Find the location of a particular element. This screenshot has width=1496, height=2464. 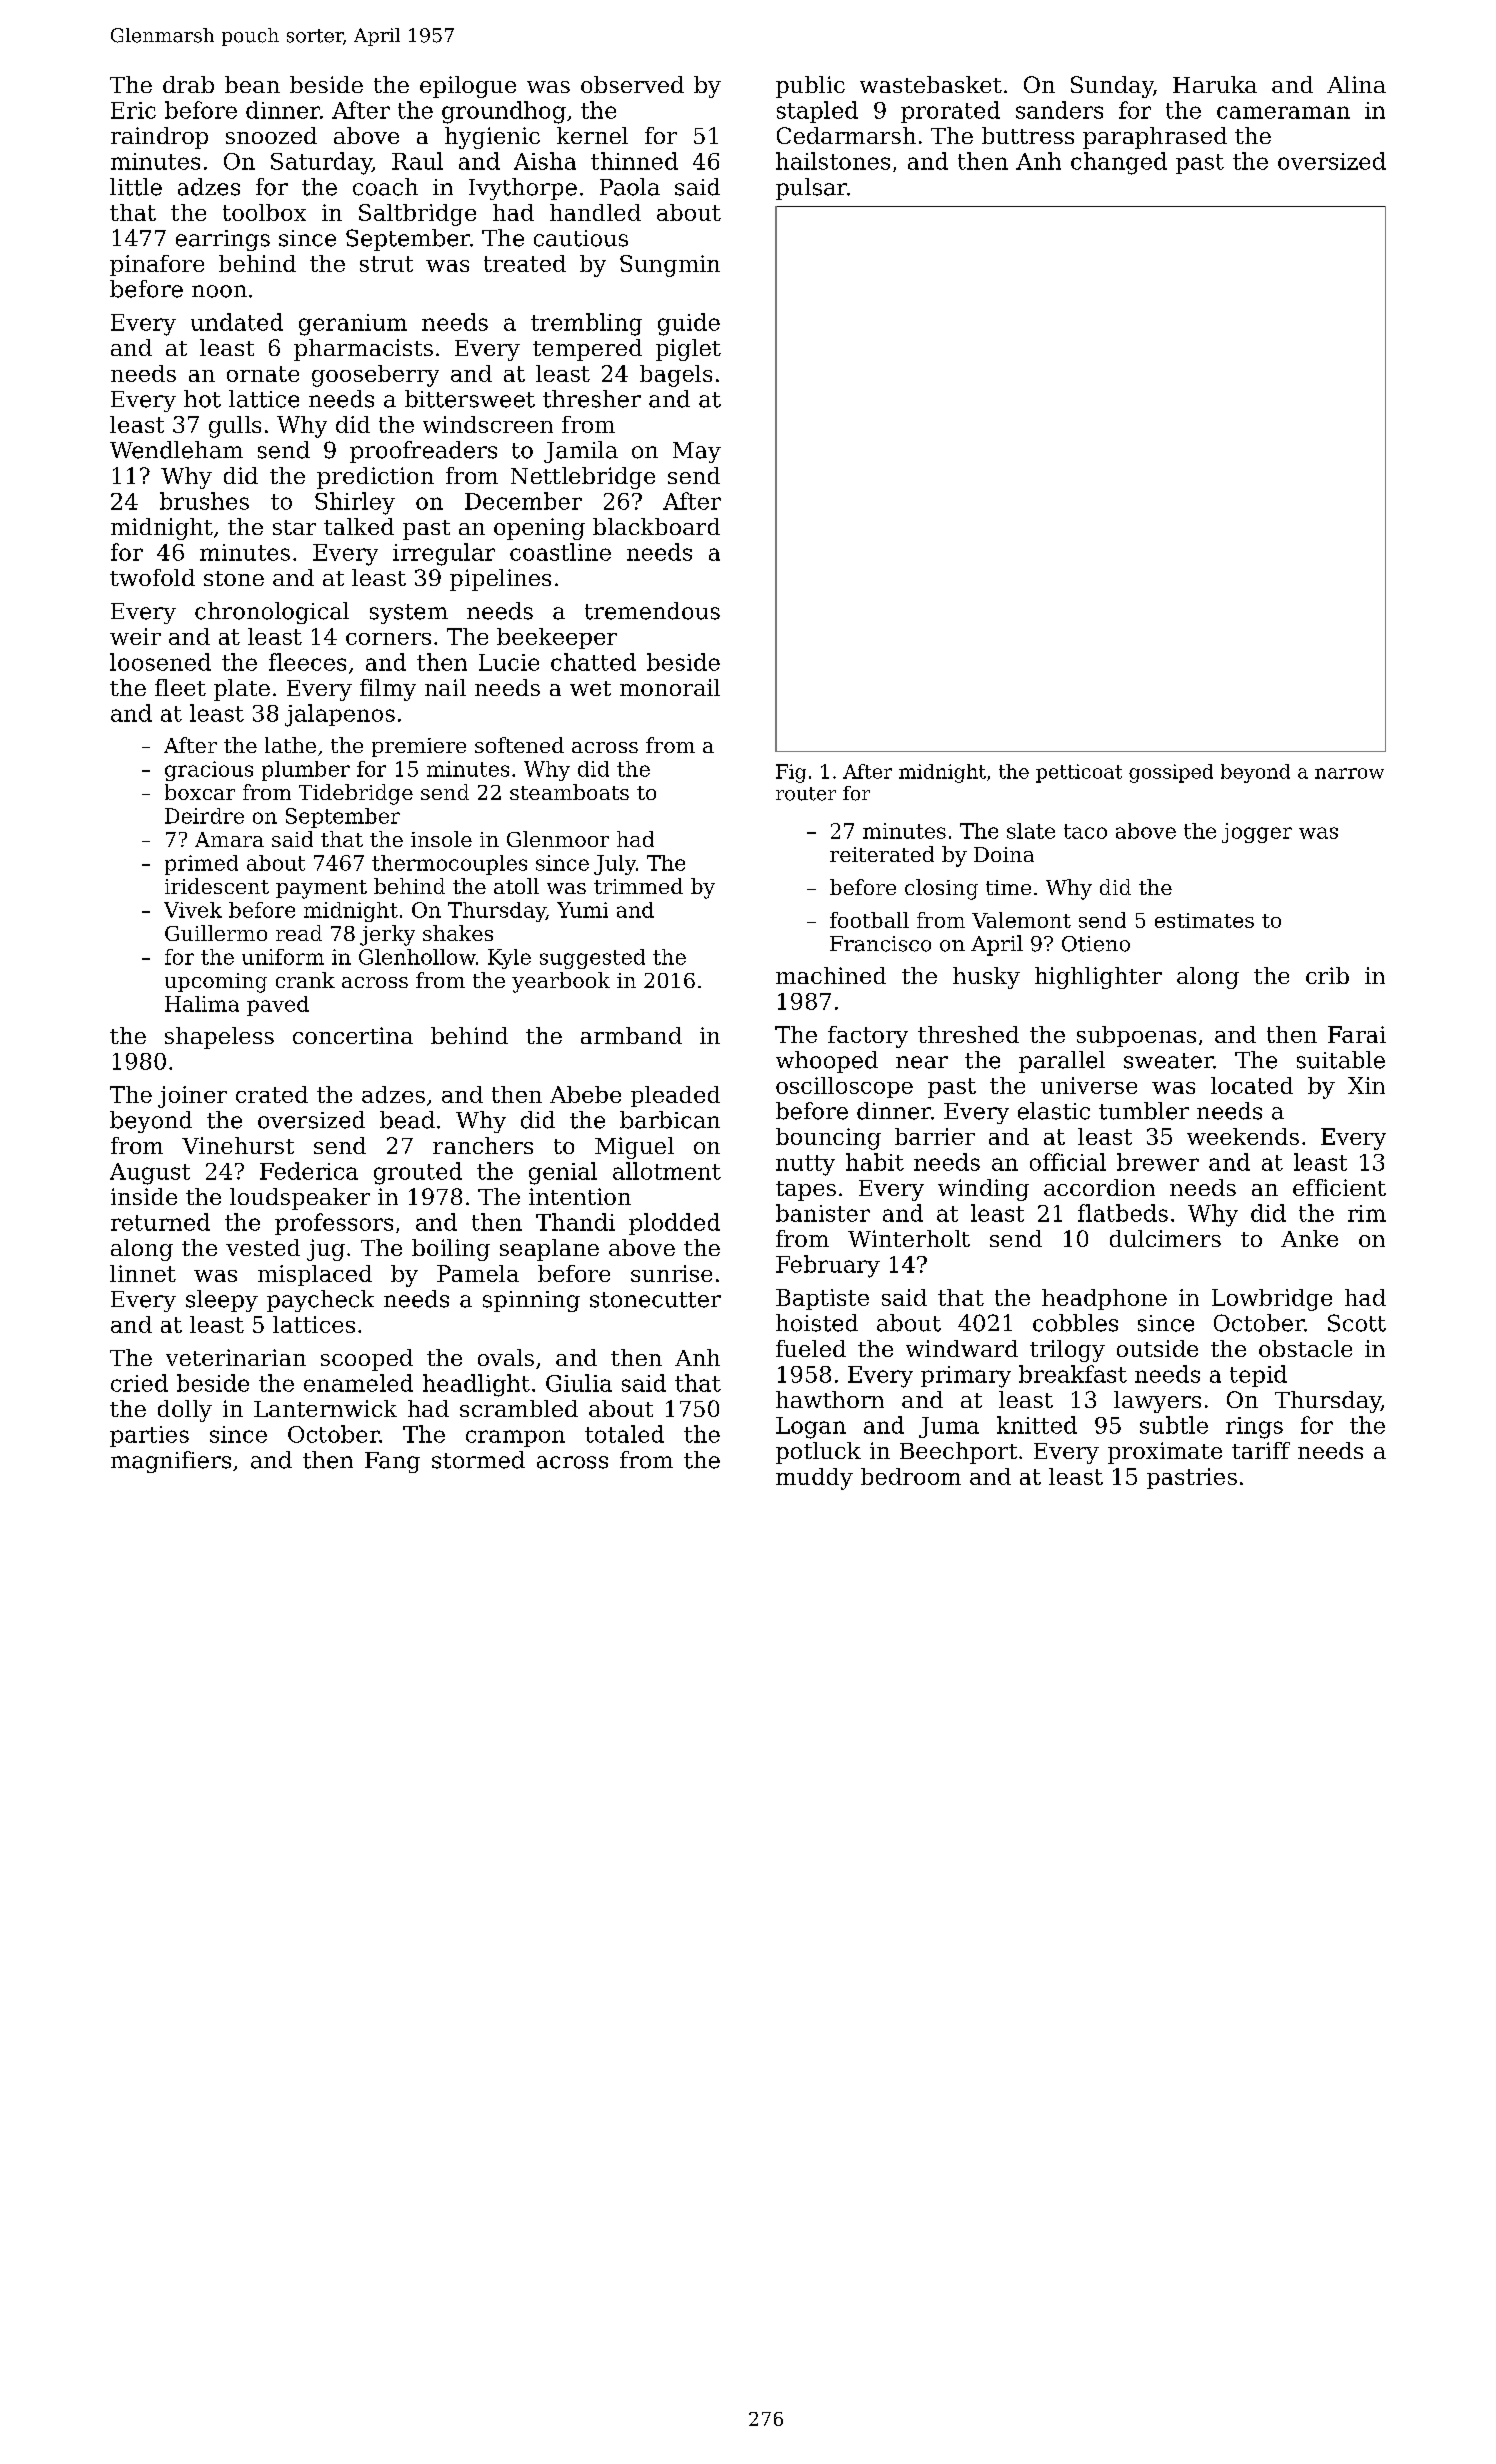

Fang is located at coordinates (392, 1462).
